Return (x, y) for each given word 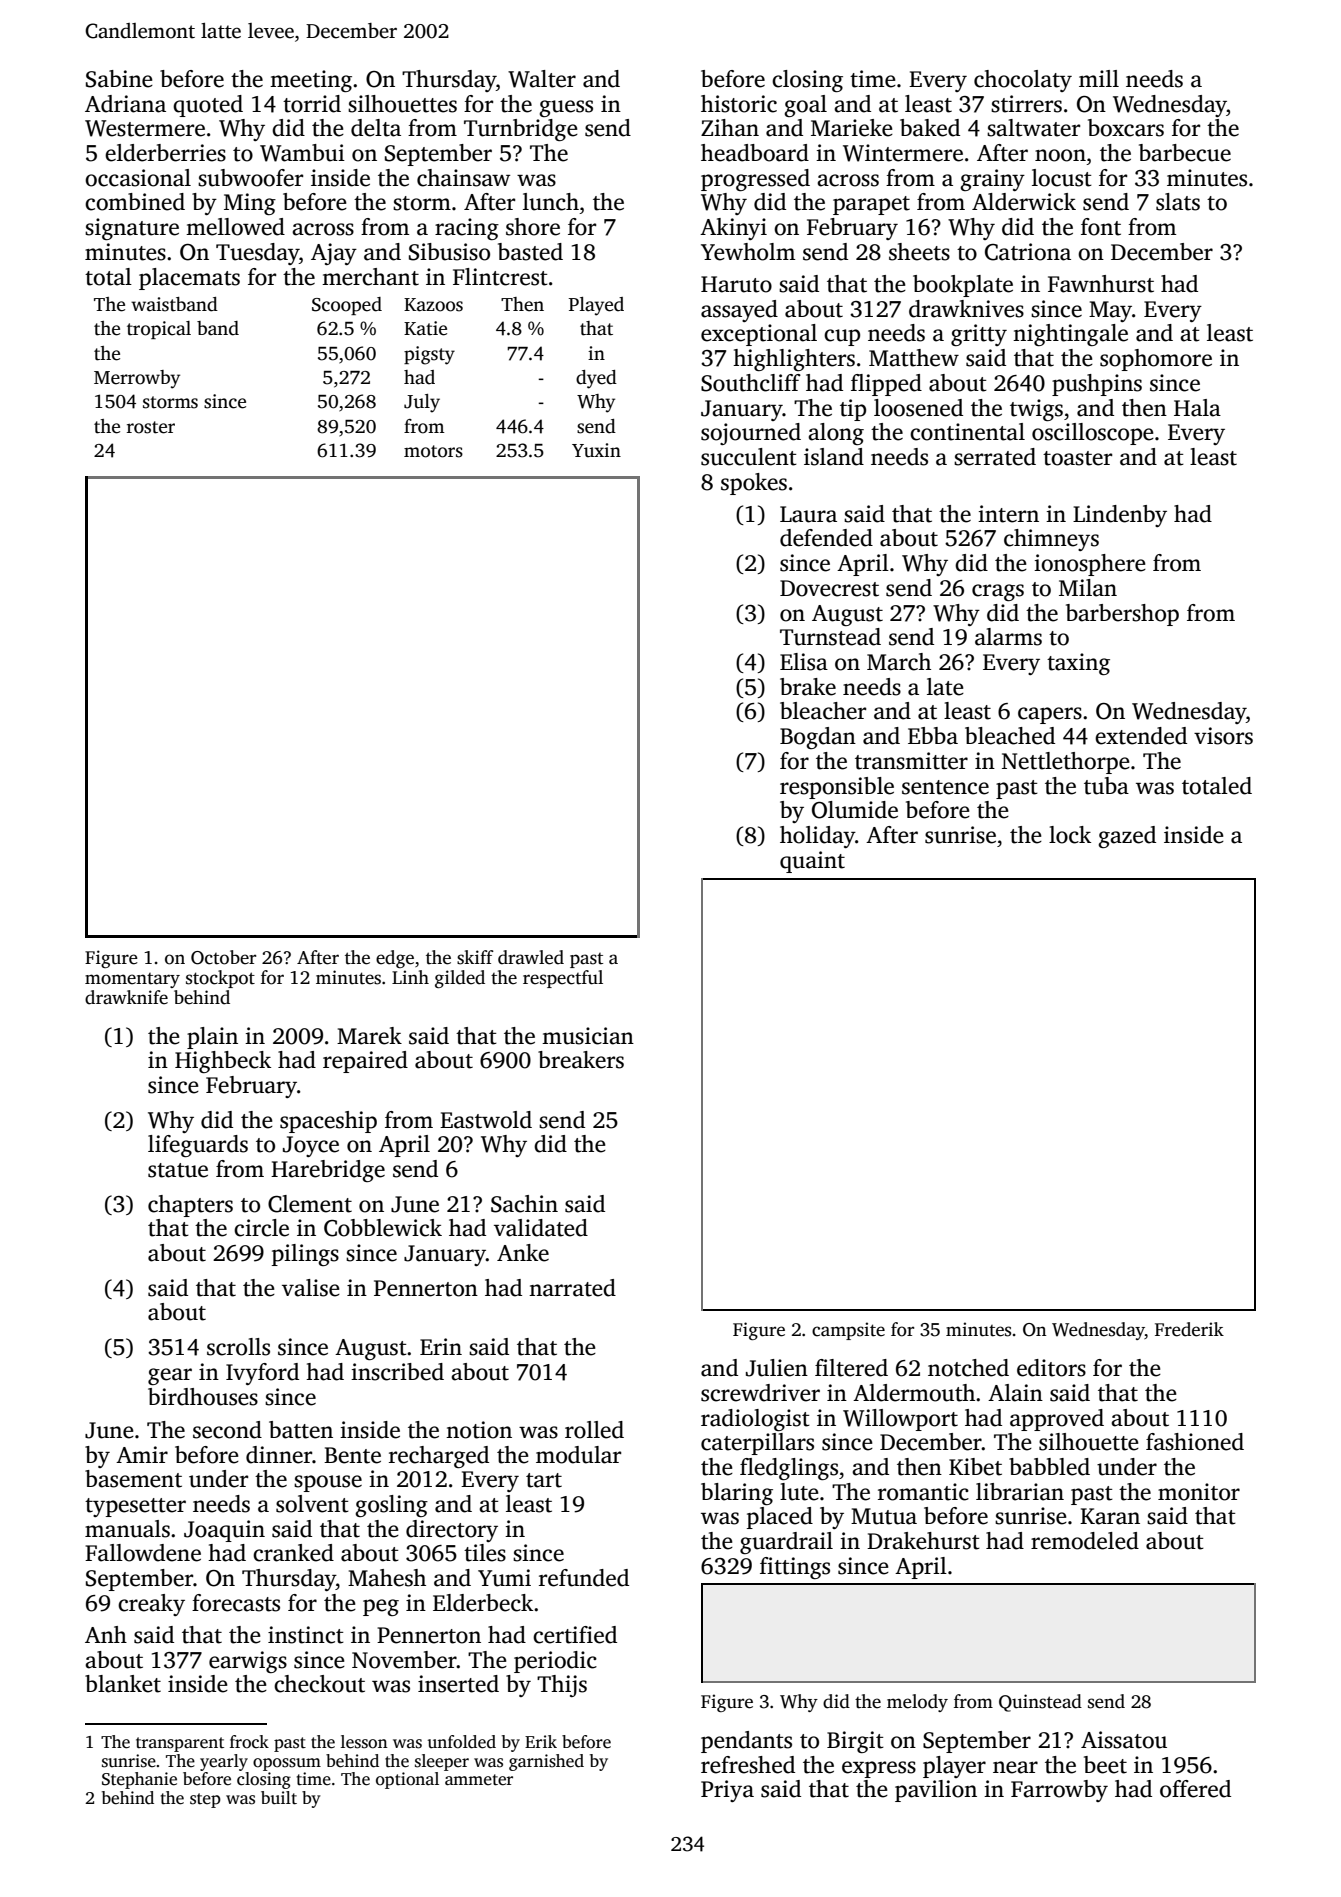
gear (170, 1376)
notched (968, 1368)
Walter (542, 79)
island (834, 457)
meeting (311, 81)
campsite (848, 1331)
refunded (584, 1578)
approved (1057, 1420)
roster (151, 427)
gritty (979, 335)
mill (1099, 78)
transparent (180, 1744)
